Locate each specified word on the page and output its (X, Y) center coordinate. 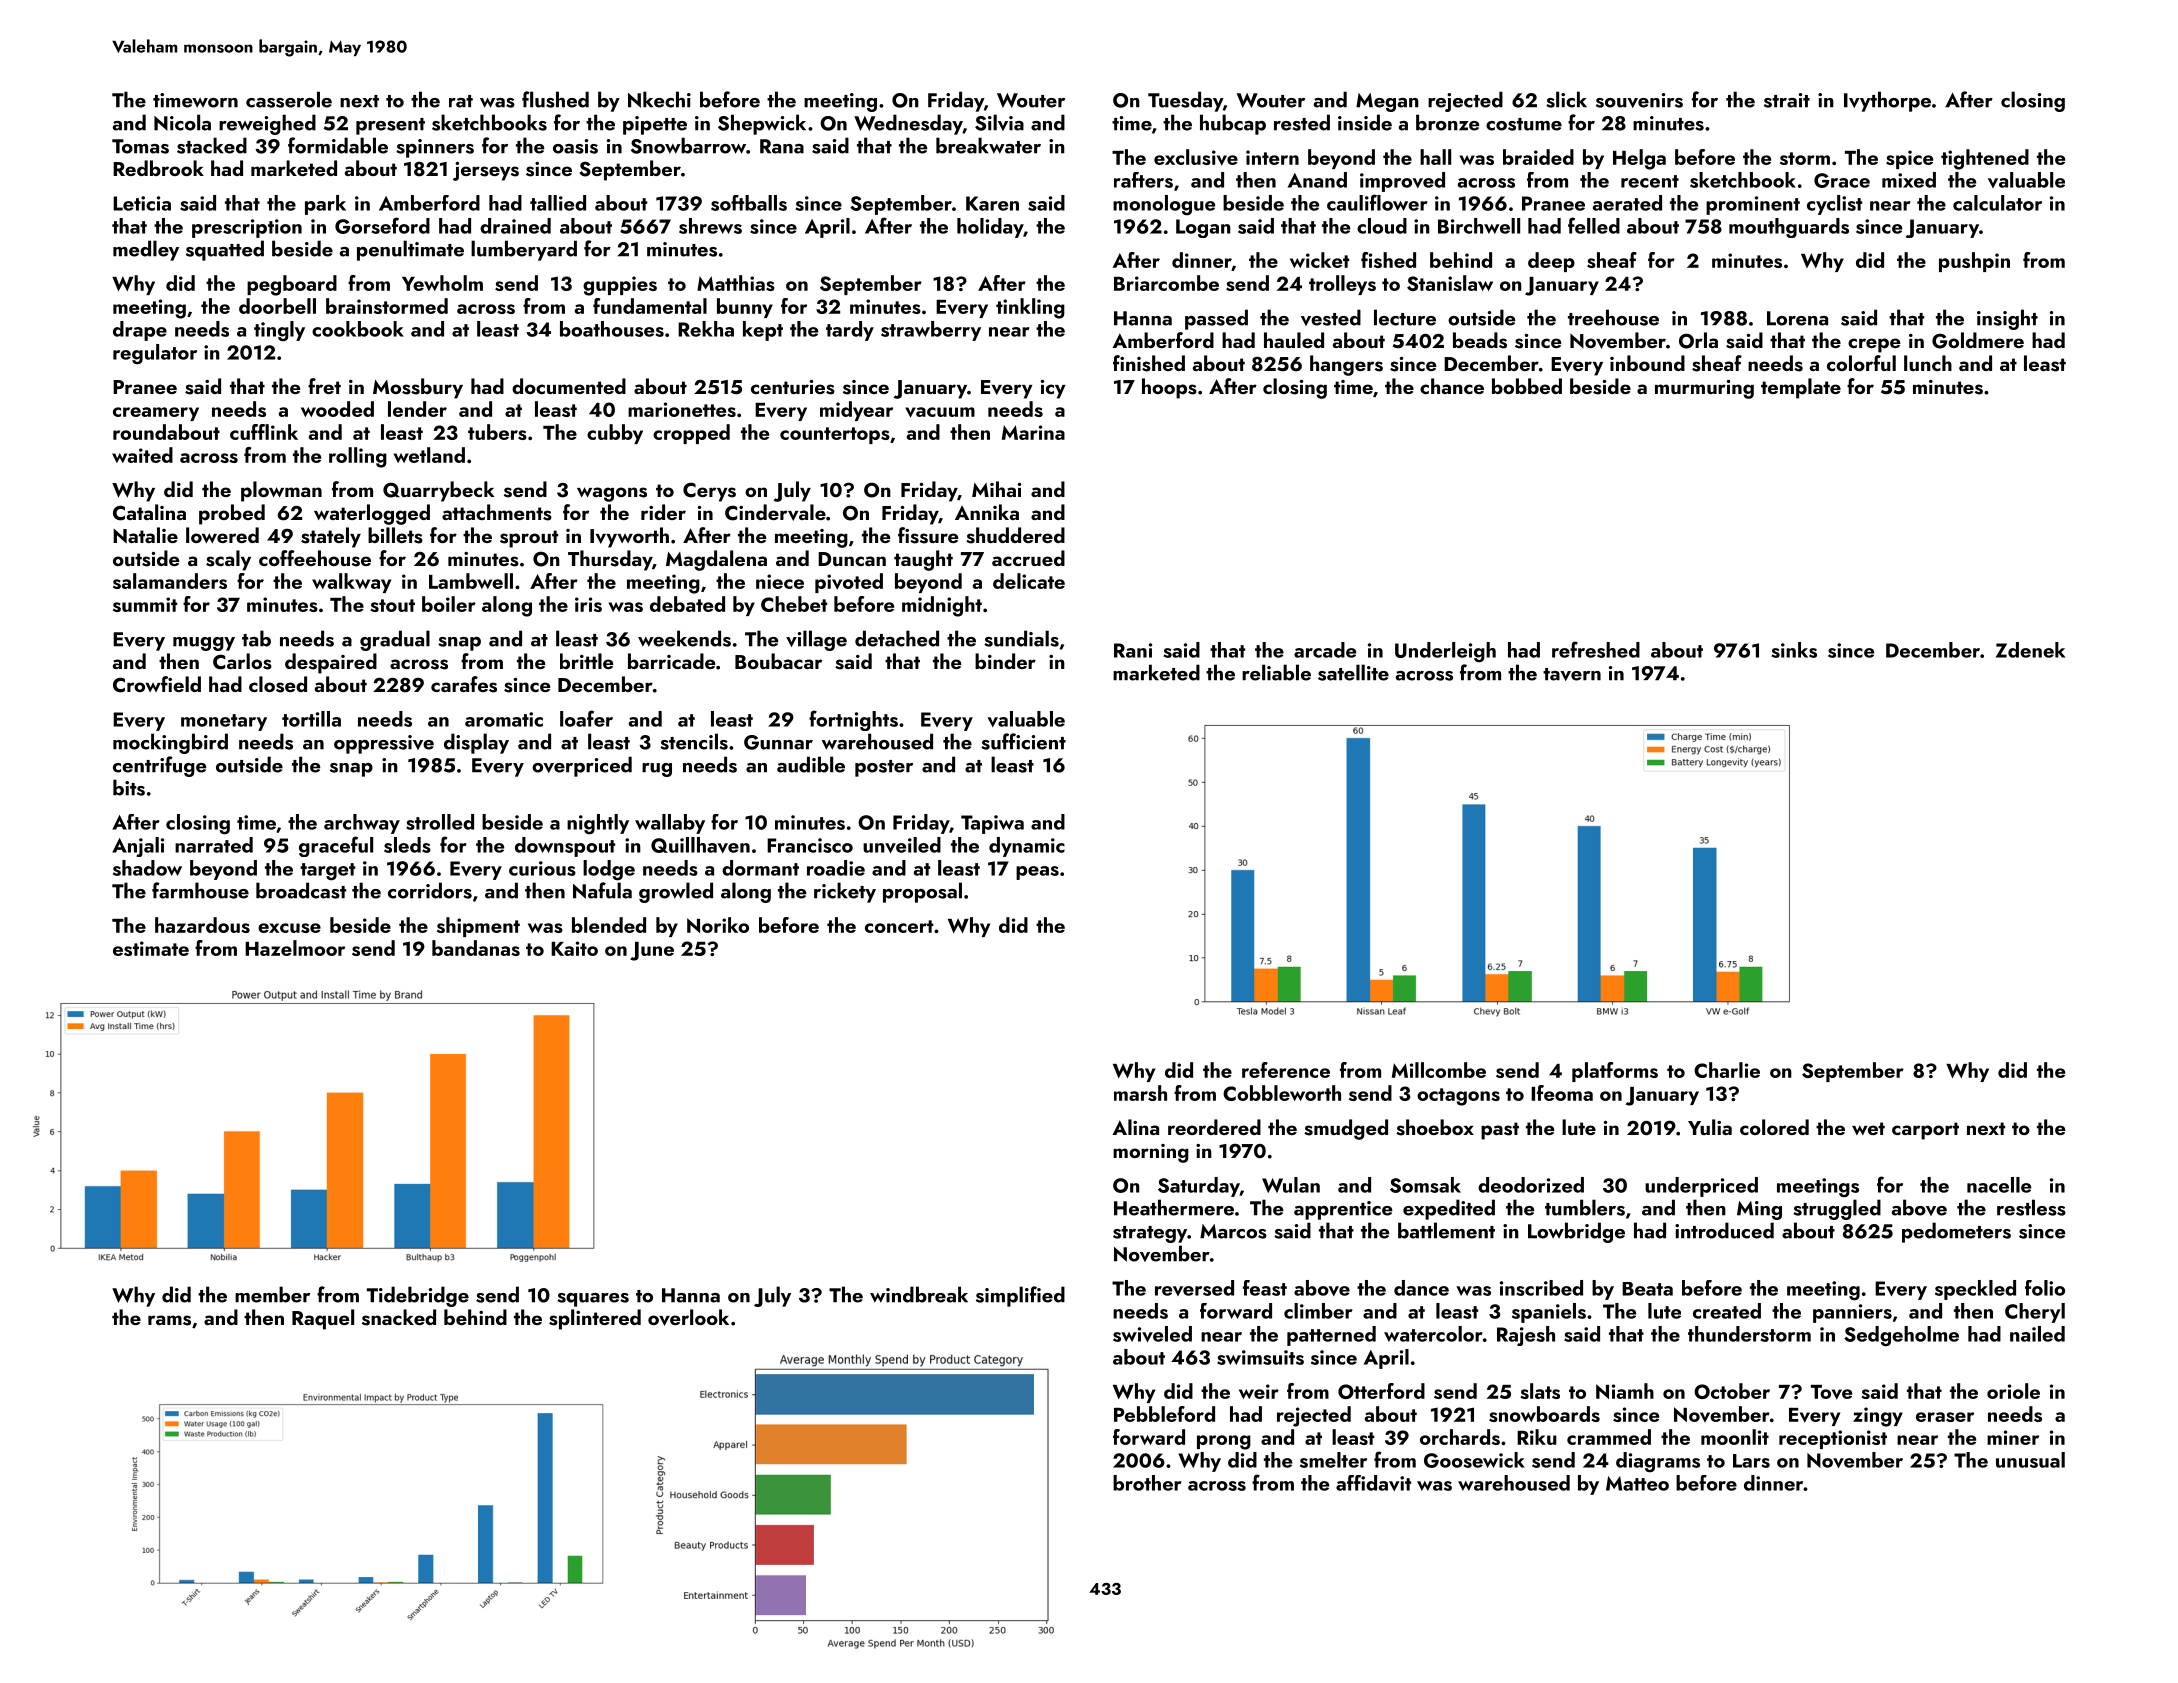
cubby (615, 434)
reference (1286, 1070)
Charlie (1727, 1070)
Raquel (323, 1319)
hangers (1346, 365)
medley (146, 250)
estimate (151, 948)
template (1801, 388)
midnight (942, 606)
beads (1480, 340)
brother (1147, 1483)
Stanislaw (1450, 283)
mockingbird (170, 743)
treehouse (1613, 317)
